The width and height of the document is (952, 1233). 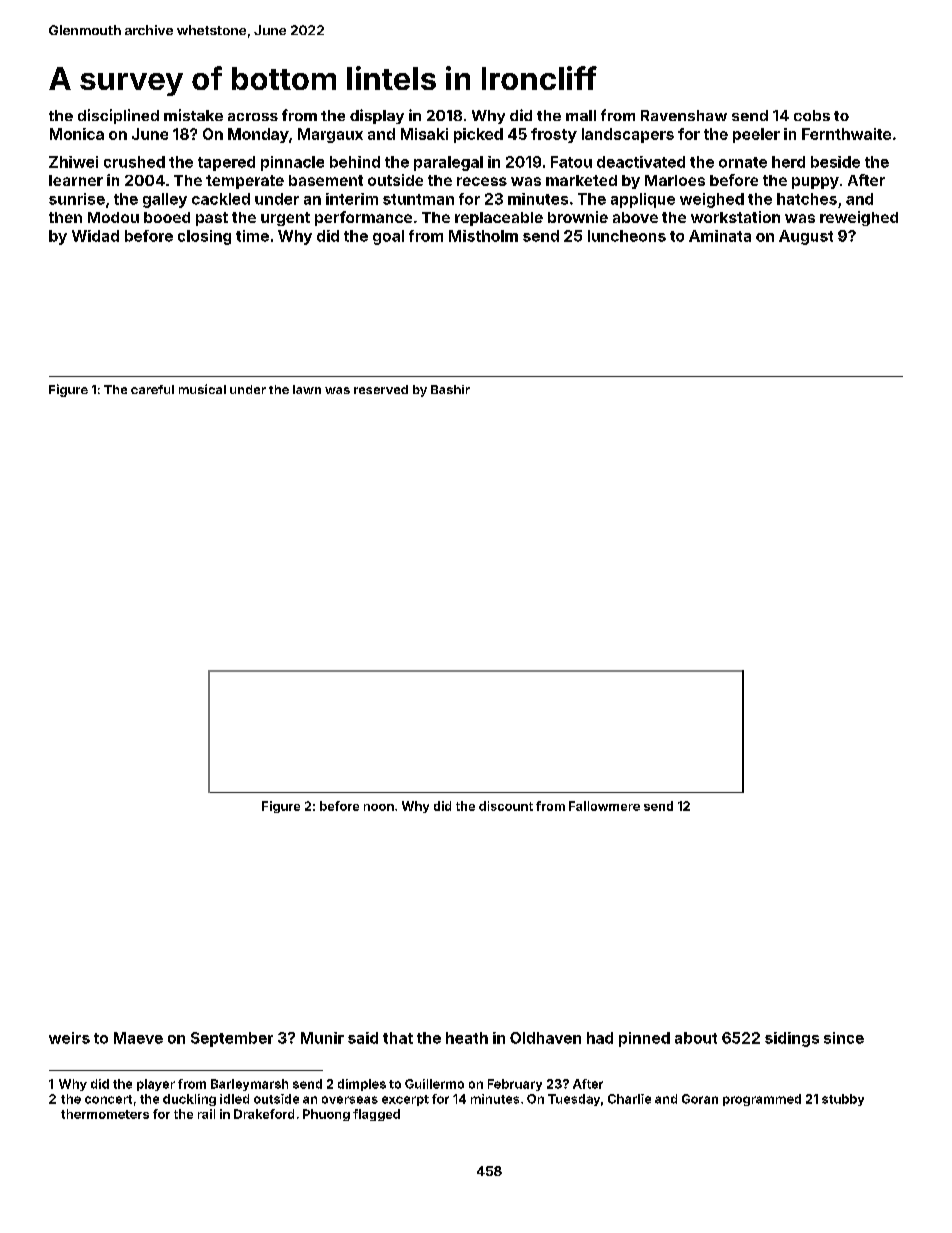 I want to click on concert, so click(x=108, y=1099).
